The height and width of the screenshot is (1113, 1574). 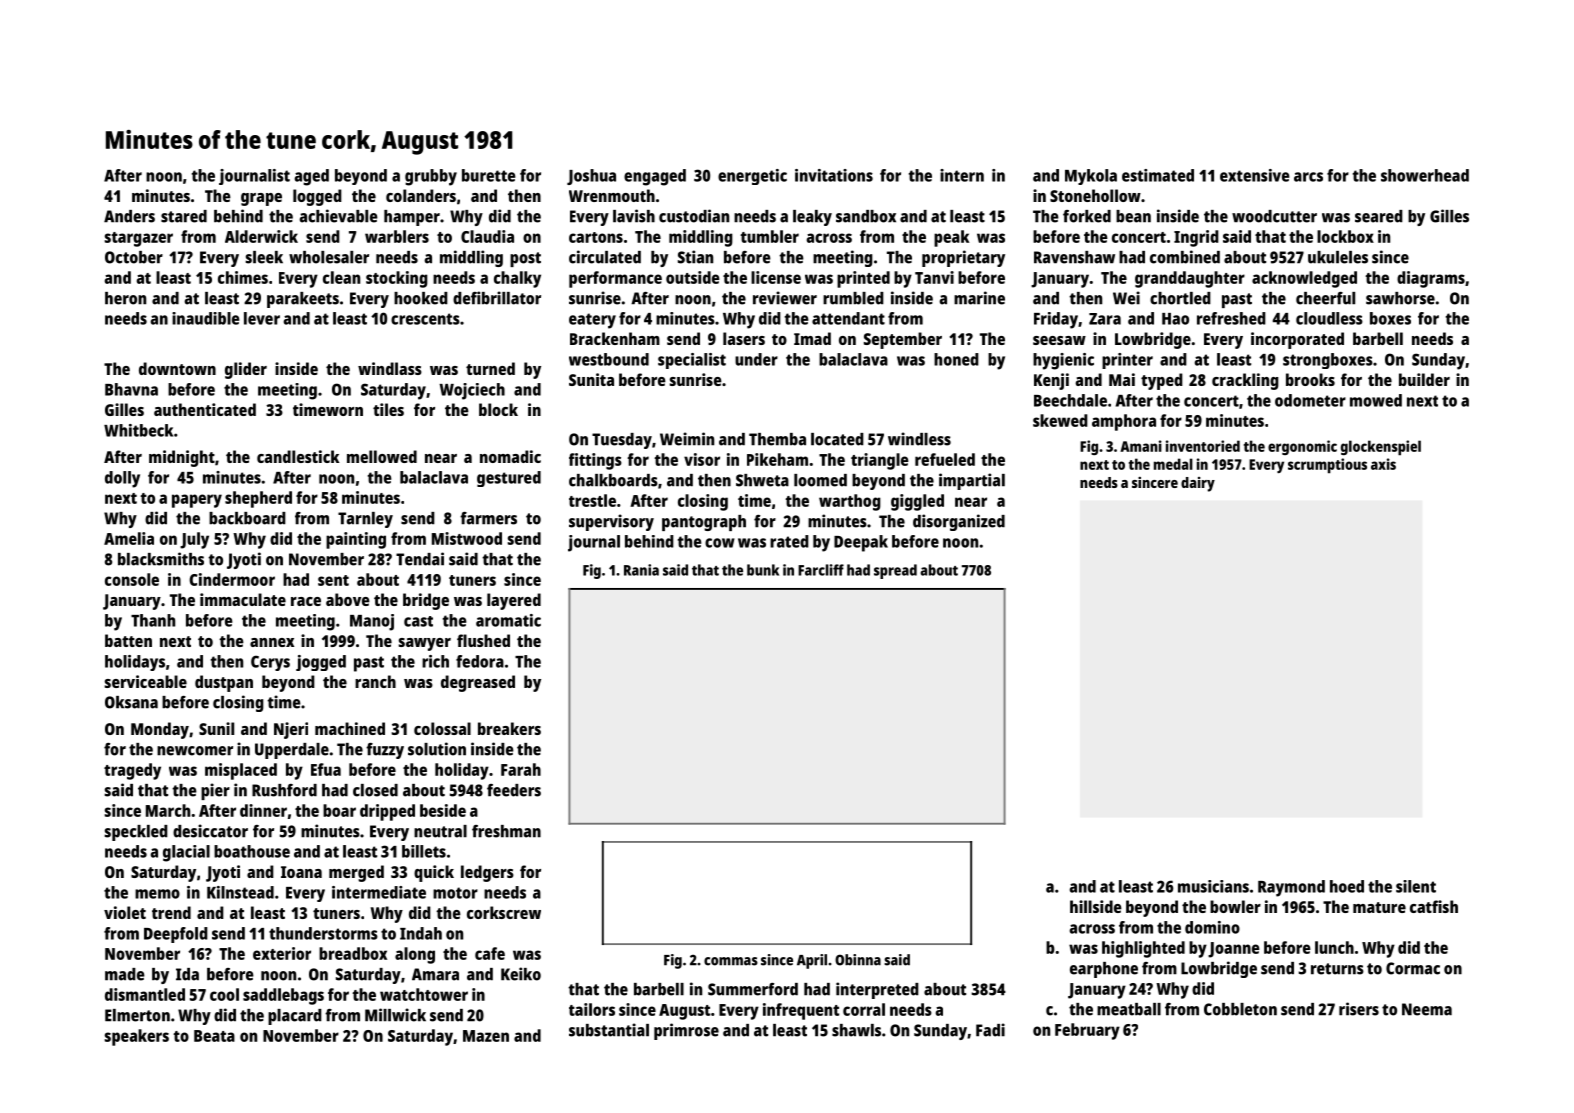 What do you see at coordinates (132, 579) in the screenshot?
I see `console` at bounding box center [132, 579].
